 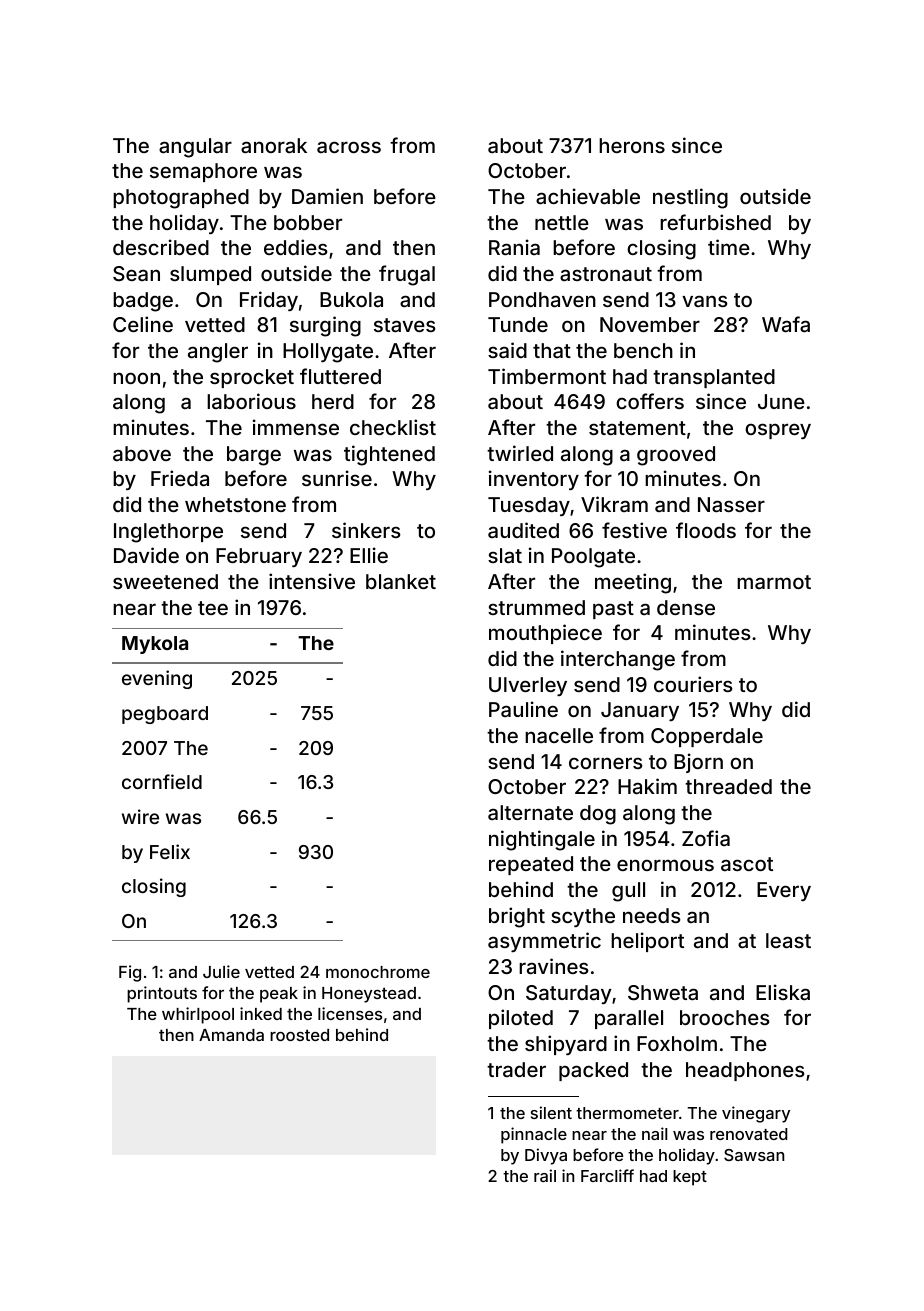 What do you see at coordinates (546, 1156) in the image?
I see `Divya` at bounding box center [546, 1156].
